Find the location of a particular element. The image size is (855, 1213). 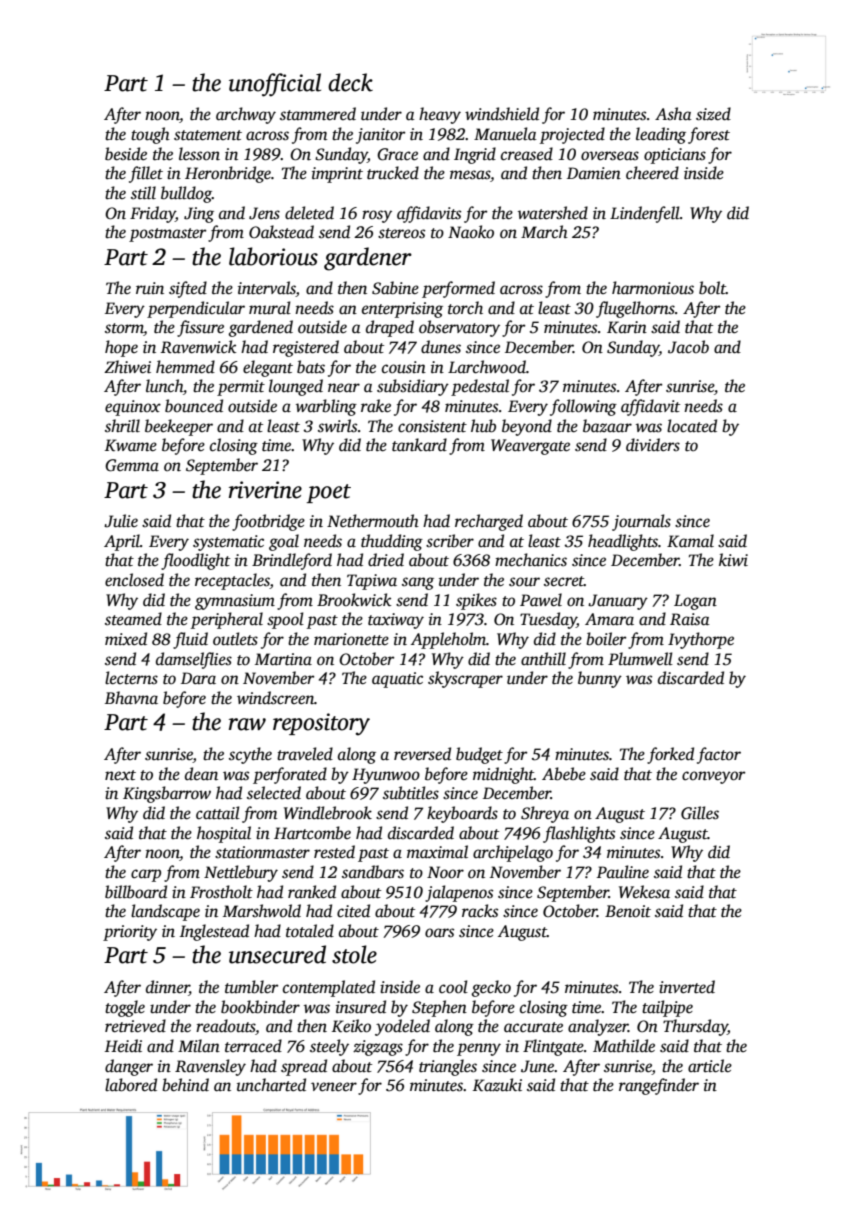

labored is located at coordinates (131, 1085).
